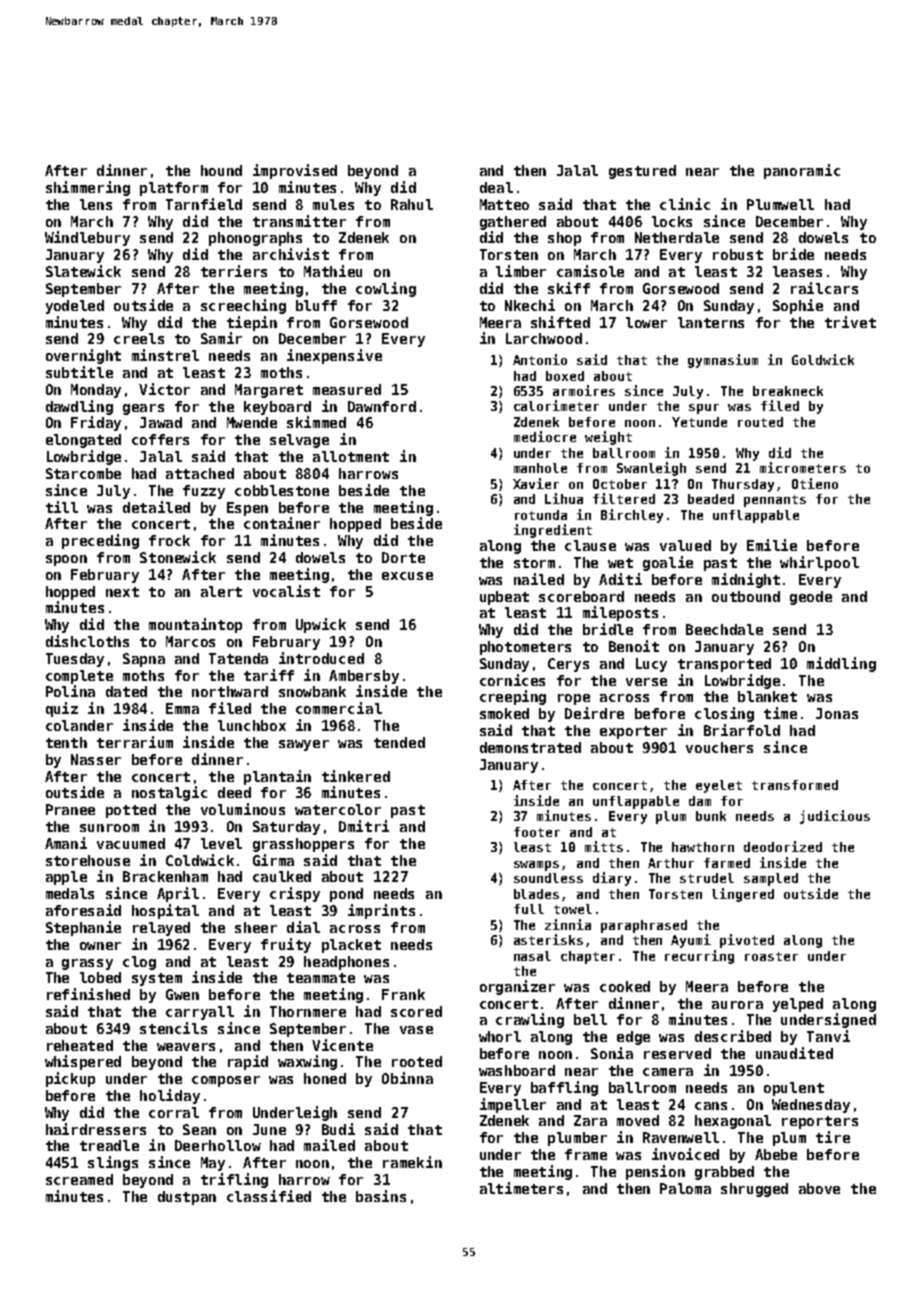  Describe the element at coordinates (412, 1162) in the screenshot. I see `ramekin` at that location.
